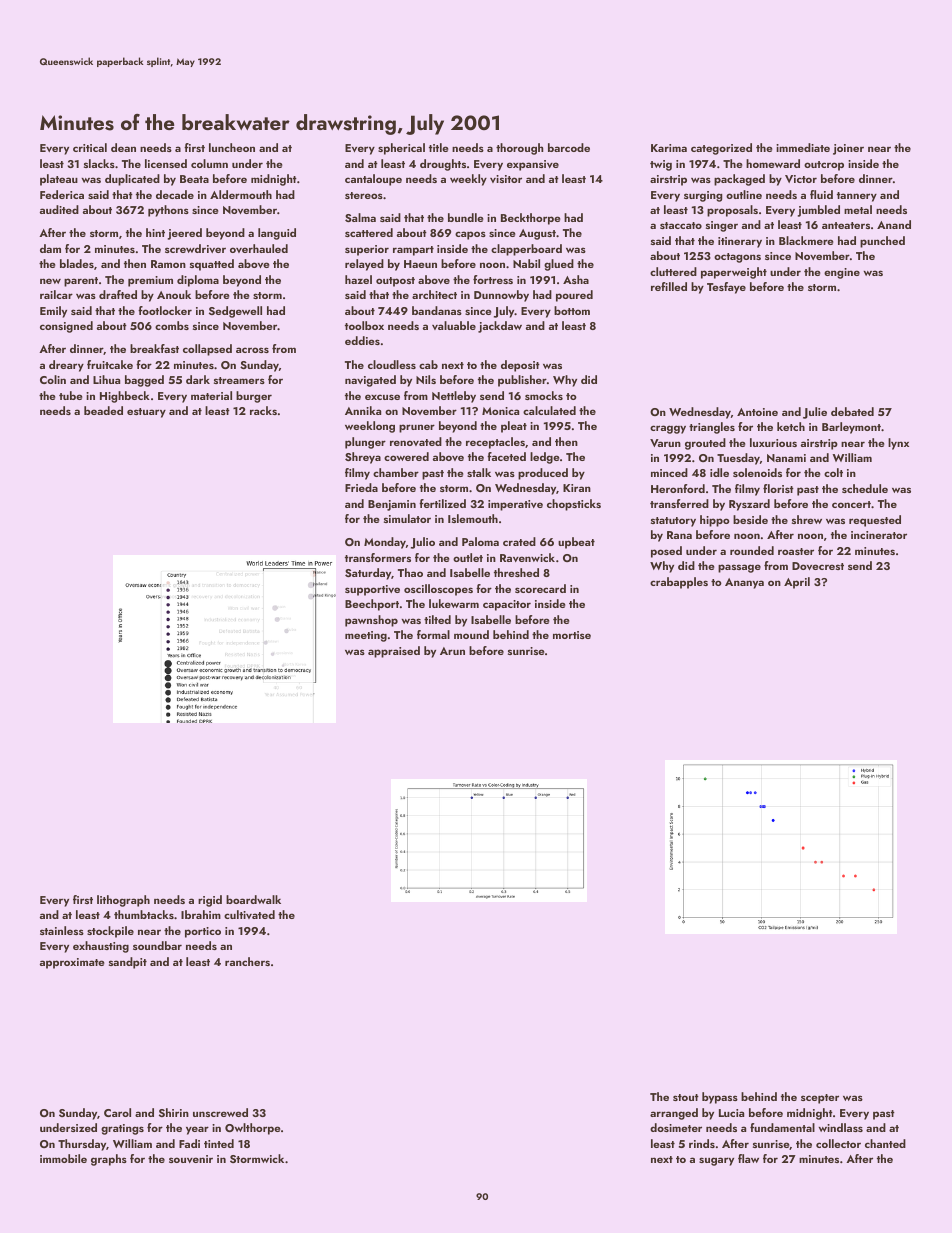  Describe the element at coordinates (232, 147) in the document. I see `luncheon` at that location.
